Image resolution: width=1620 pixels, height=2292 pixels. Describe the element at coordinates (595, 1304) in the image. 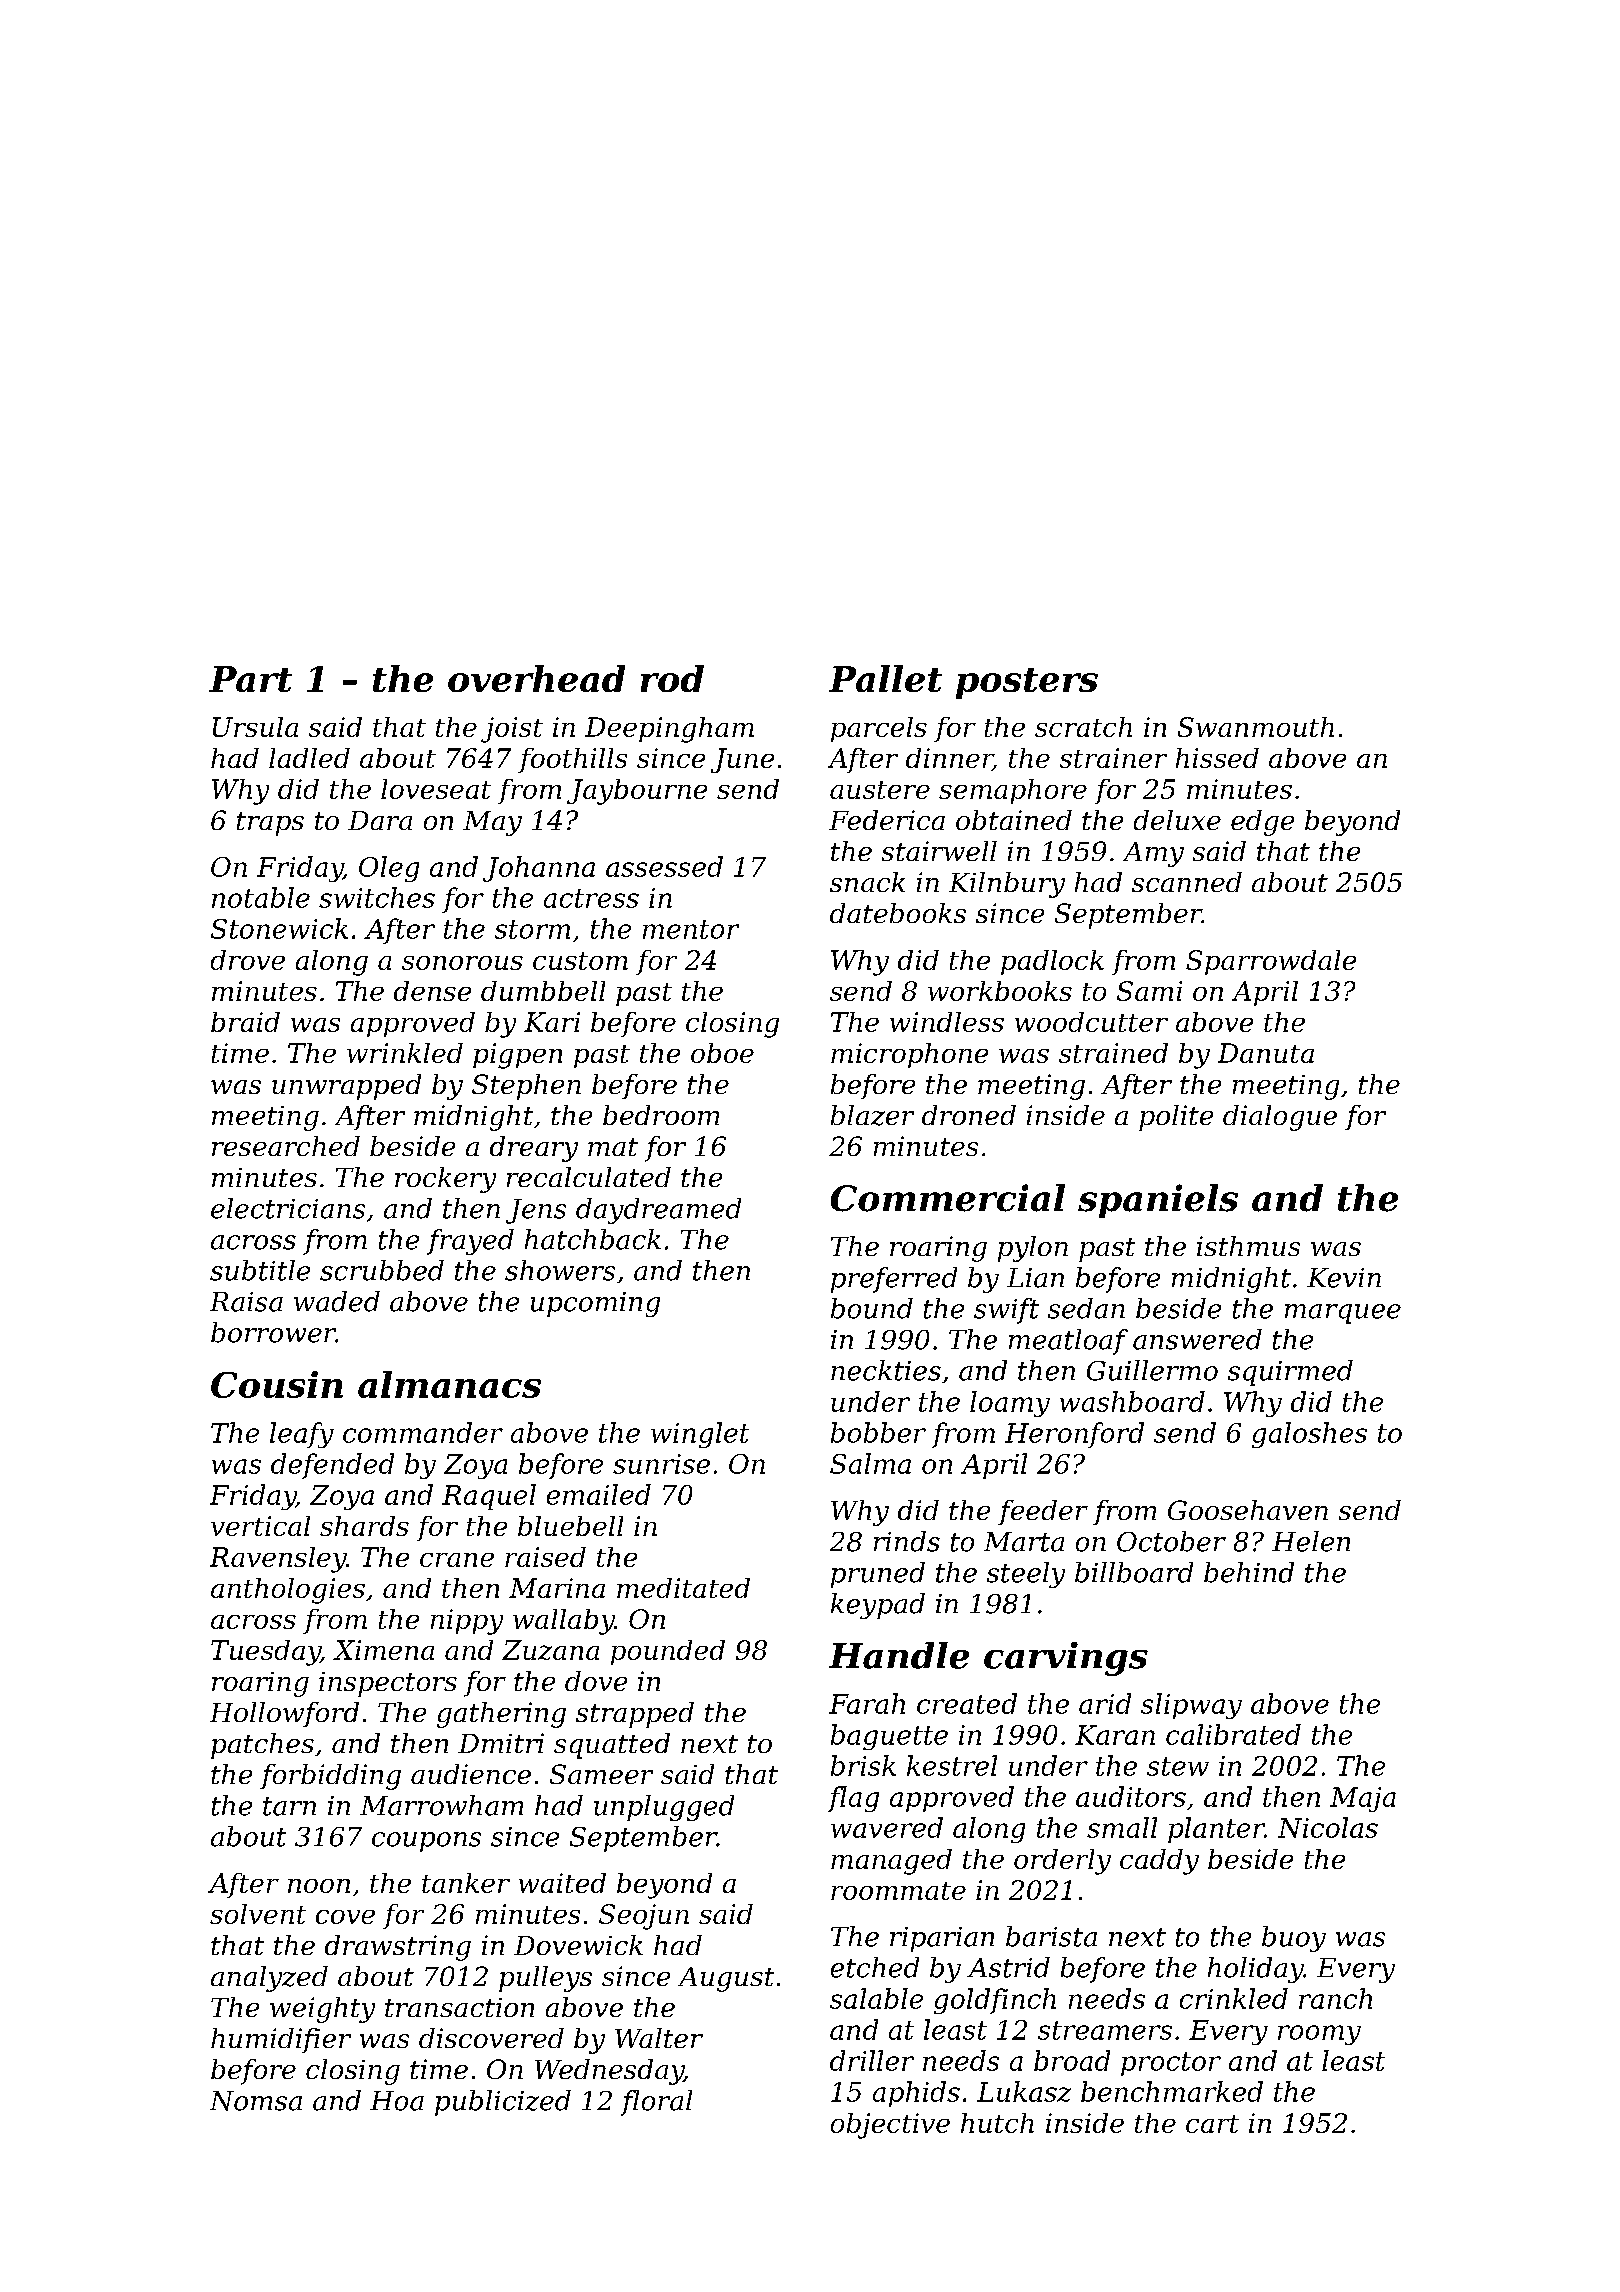

I see `upcoming` at that location.
